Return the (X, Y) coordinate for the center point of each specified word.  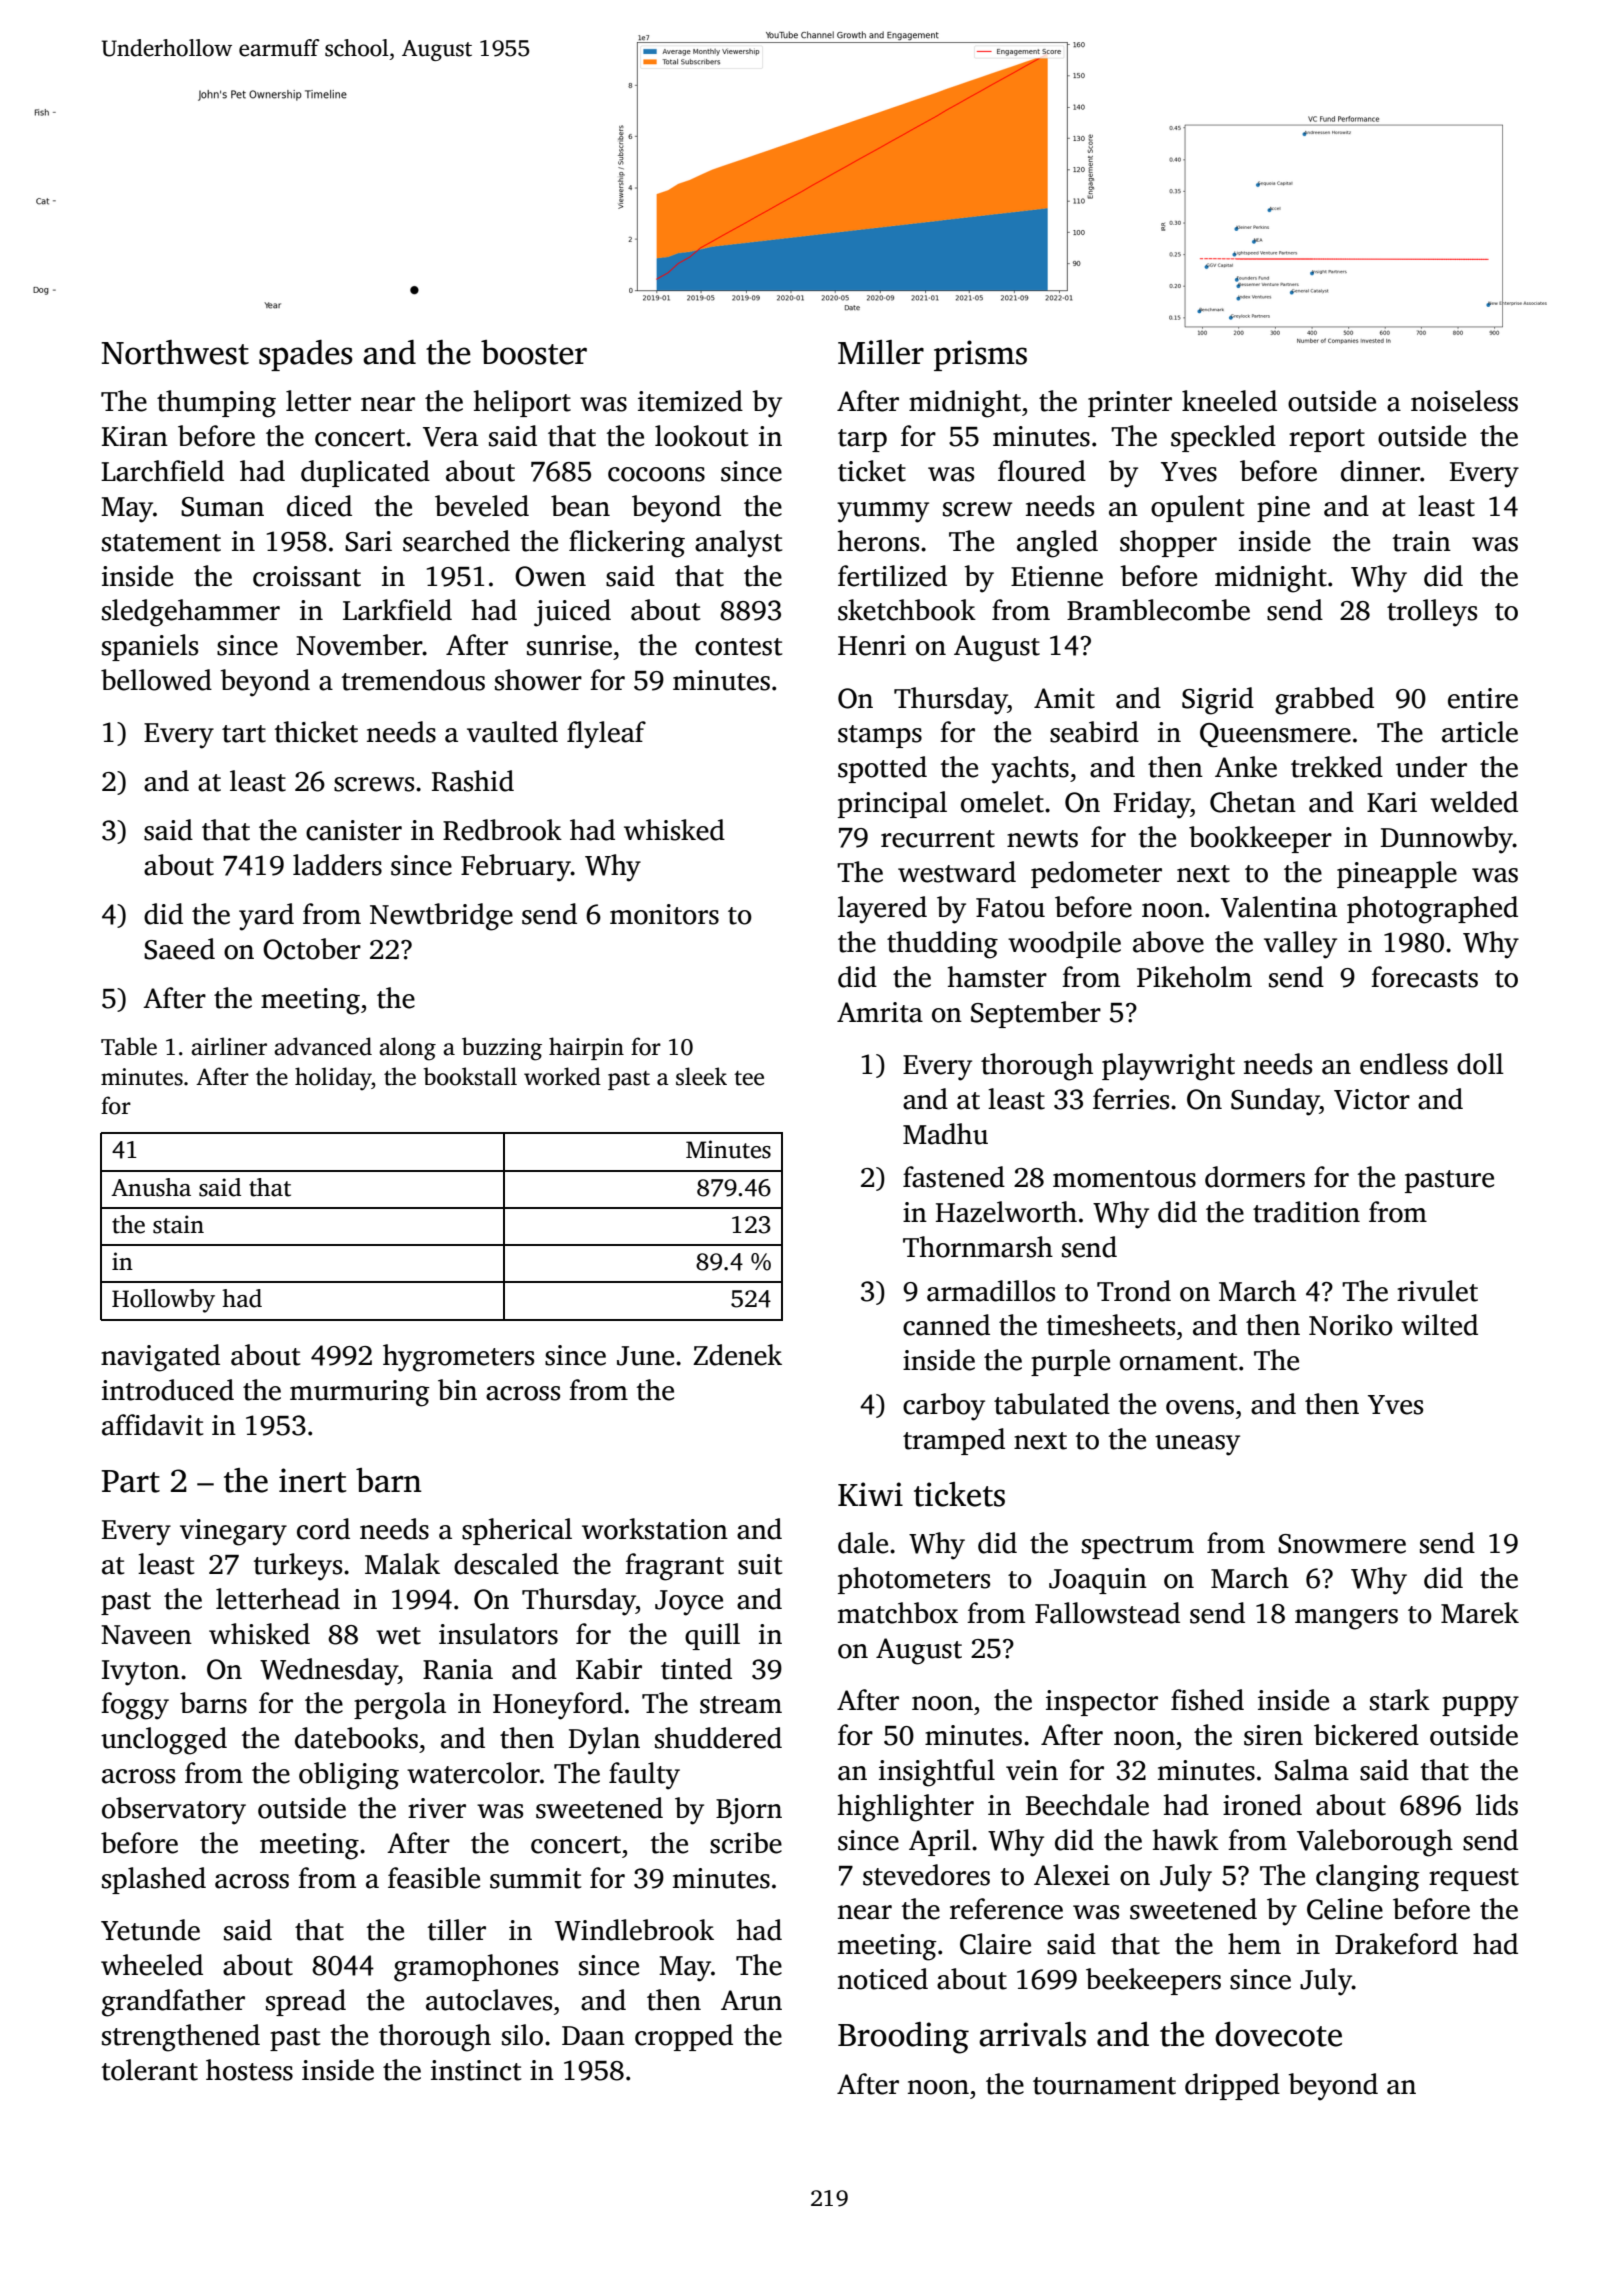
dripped (1232, 2086)
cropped (684, 2037)
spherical (517, 1531)
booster (534, 352)
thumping (216, 404)
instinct (476, 2070)
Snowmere (1342, 1544)
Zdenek (737, 1355)
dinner (1380, 471)
